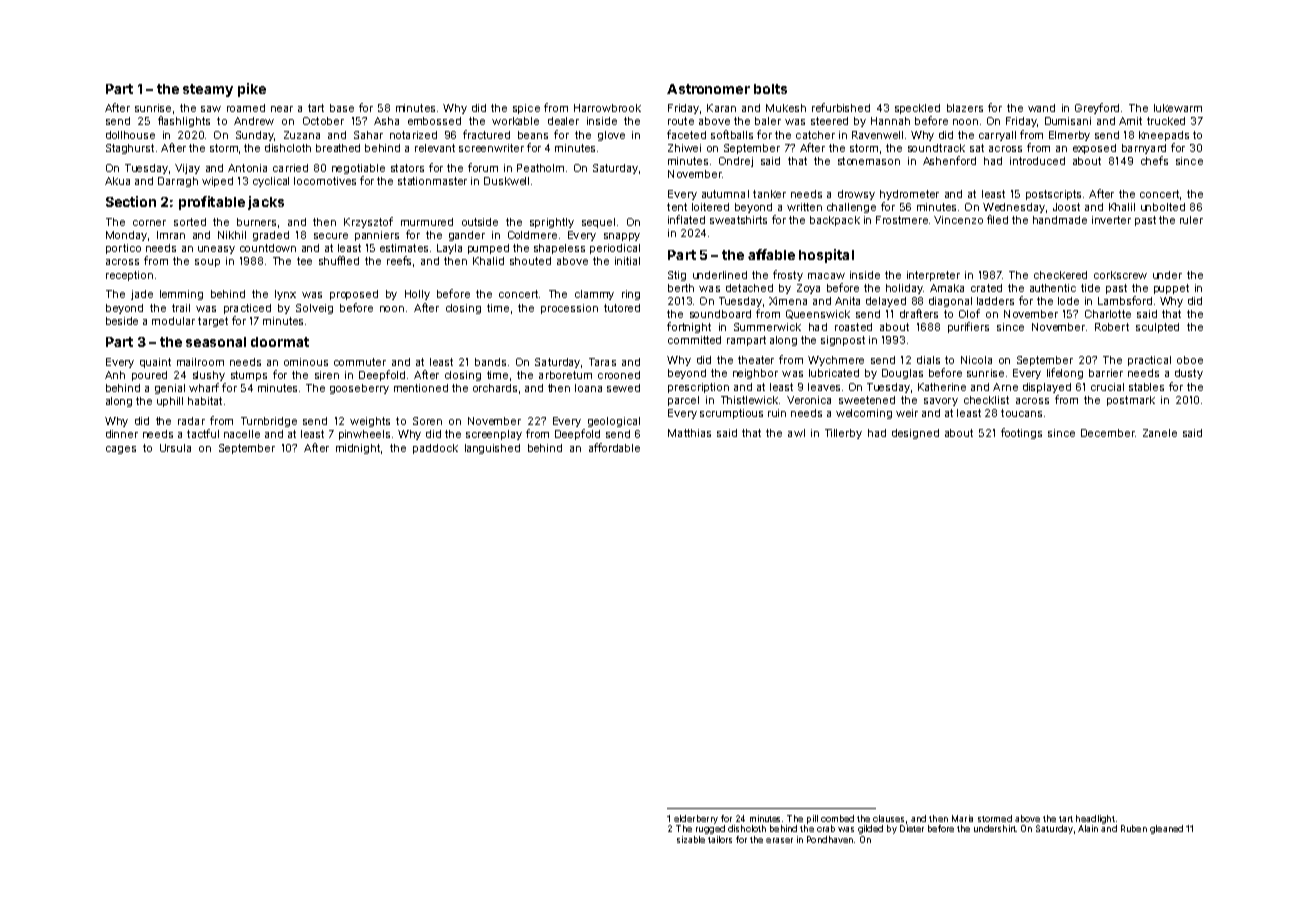  I want to click on dollhouse, so click(130, 135).
